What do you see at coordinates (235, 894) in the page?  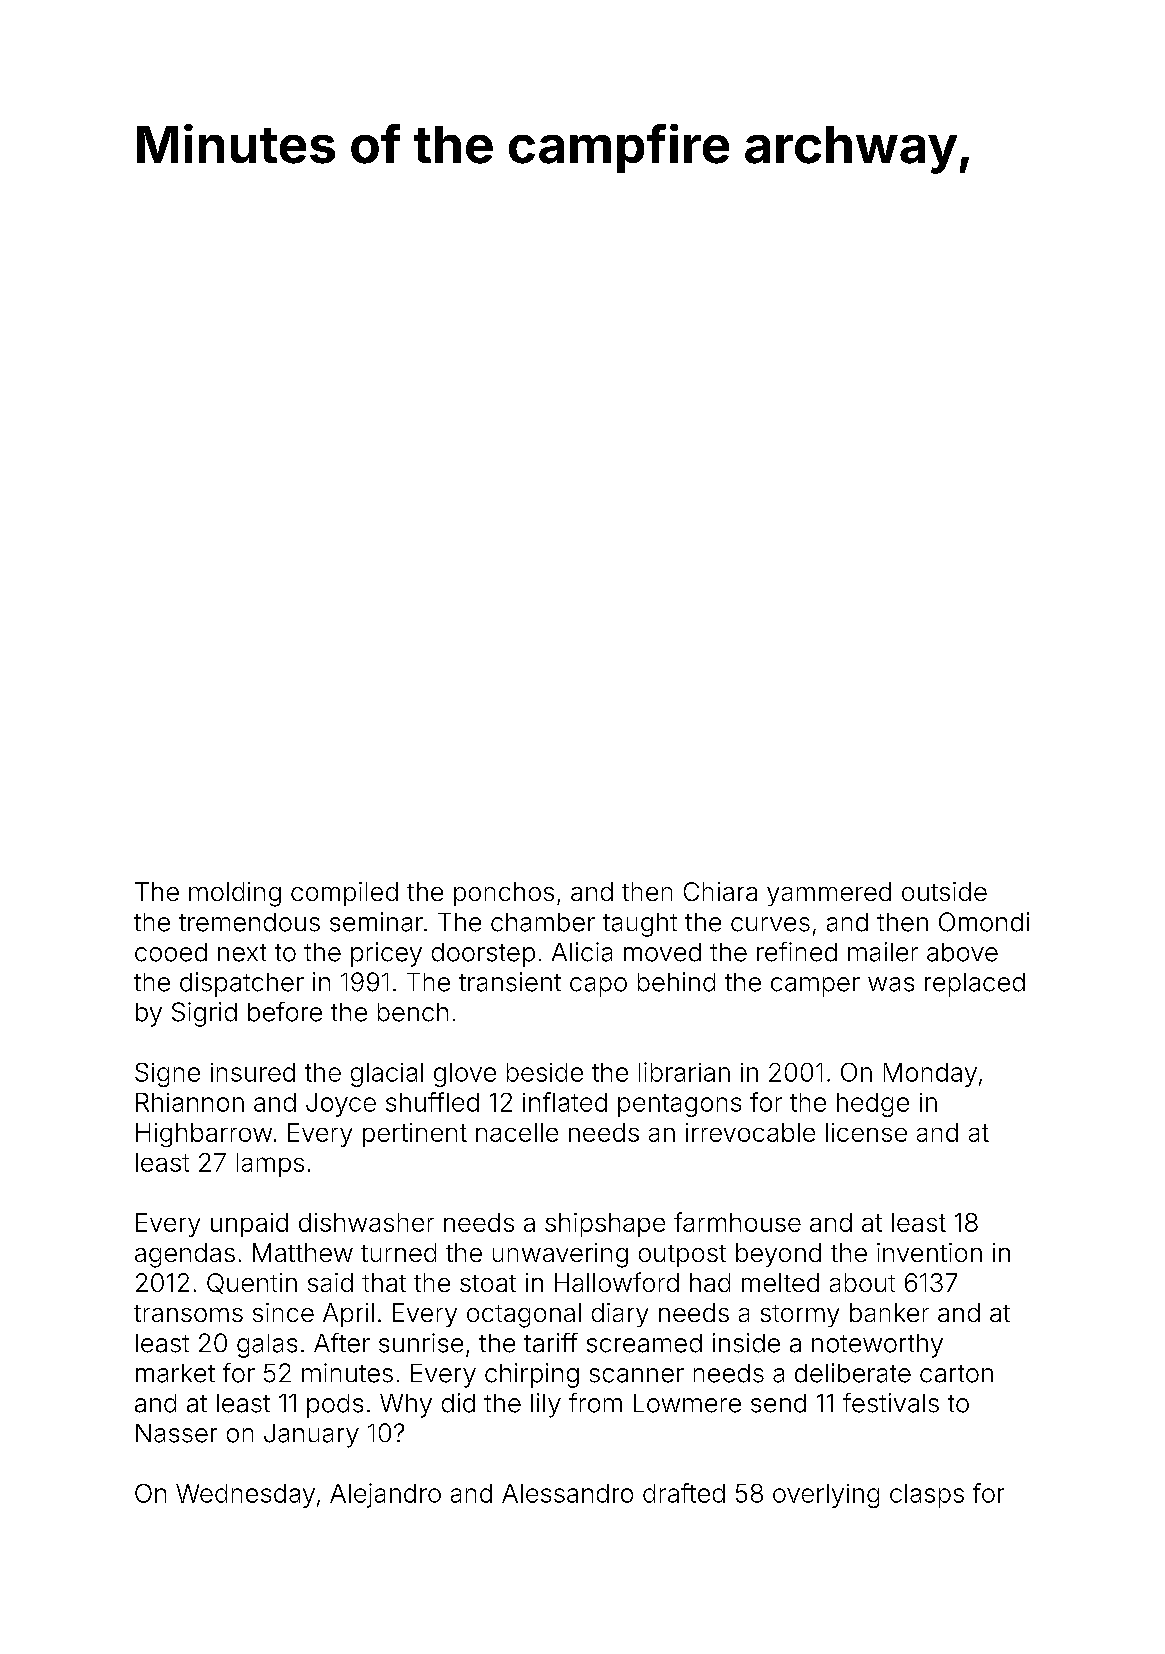 I see `molding` at bounding box center [235, 894].
